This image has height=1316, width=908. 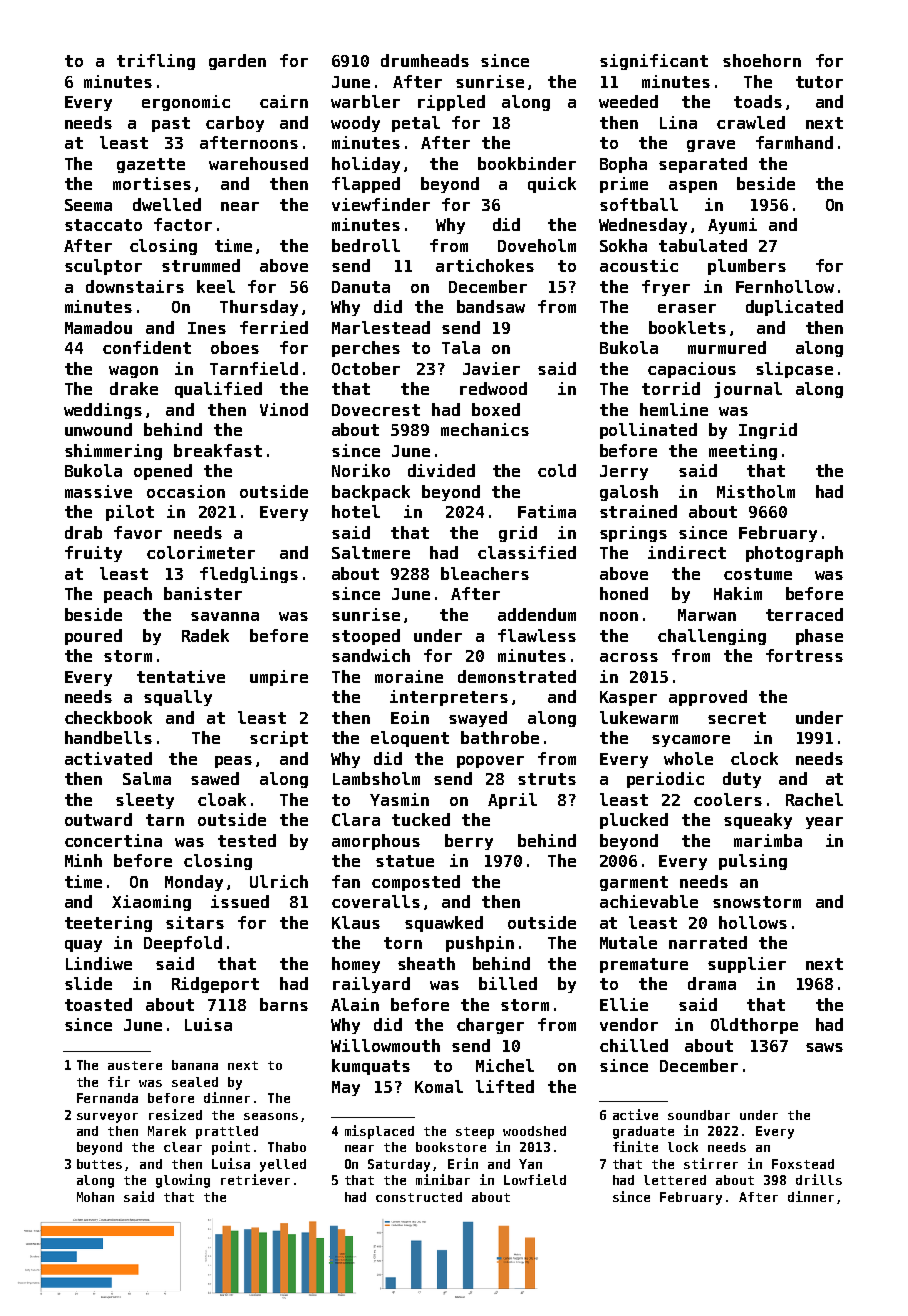 I want to click on tested, so click(x=247, y=840).
